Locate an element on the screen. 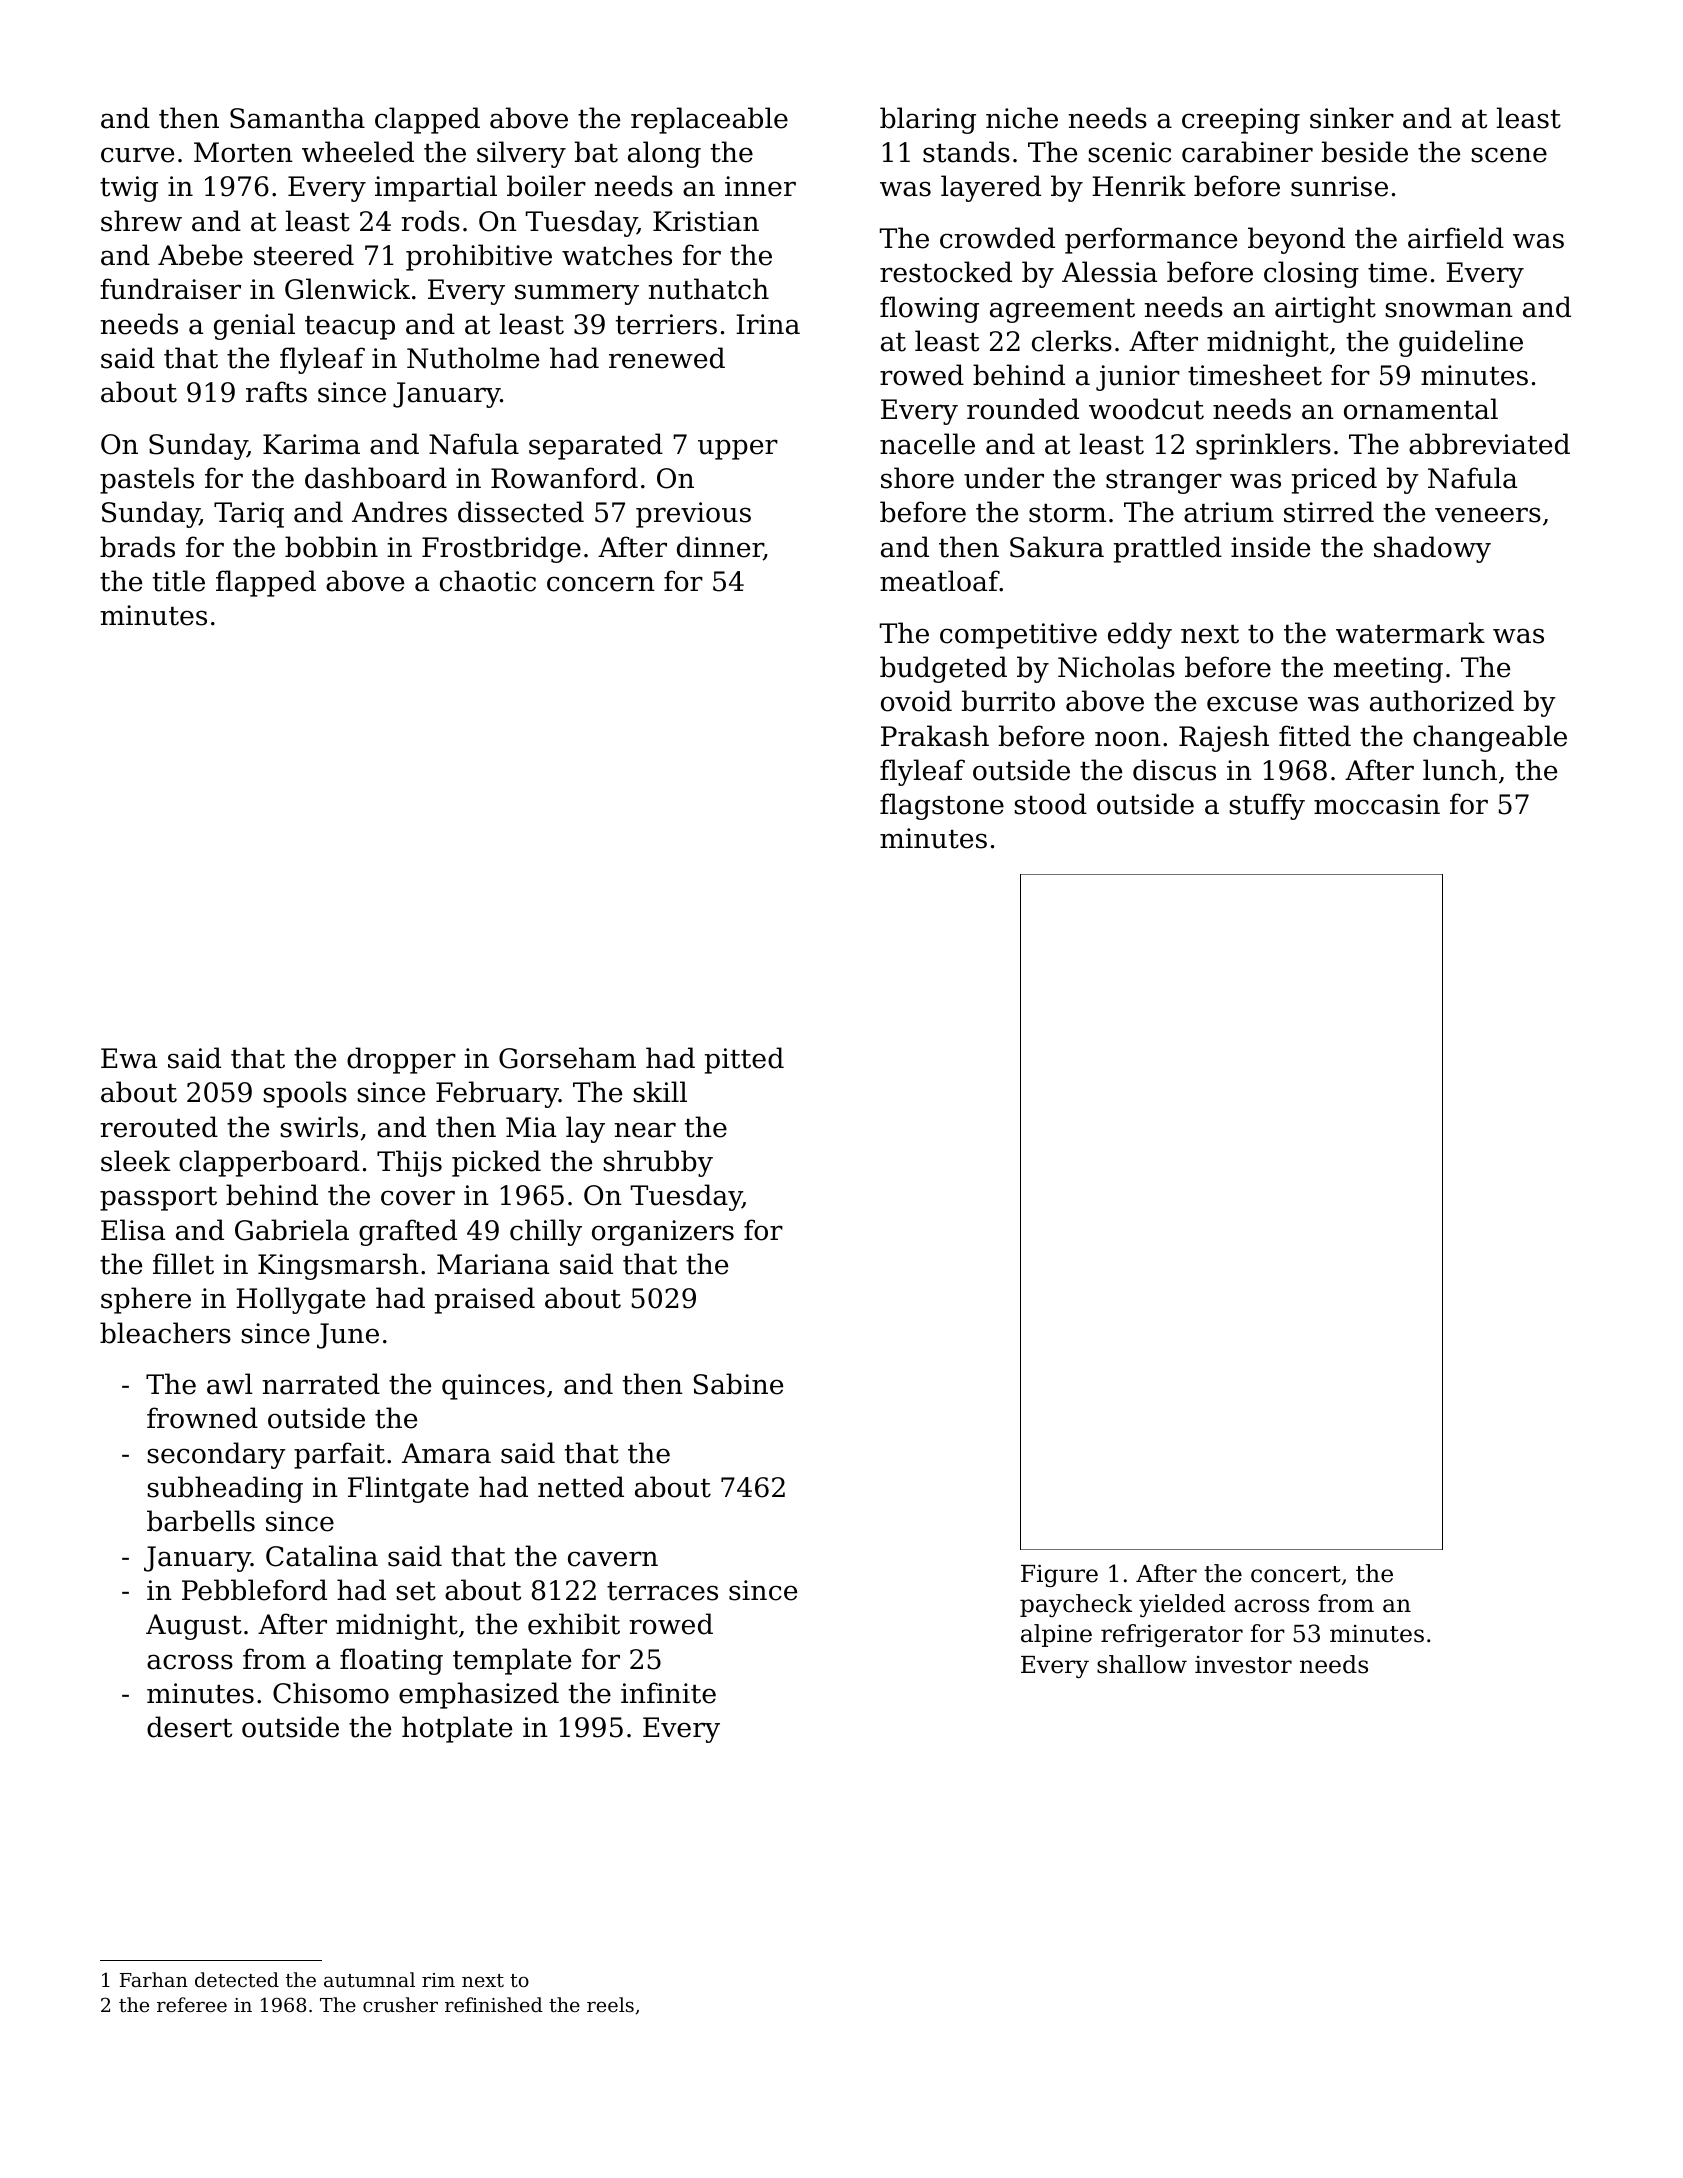 The width and height of the screenshot is (1683, 2178). referee is located at coordinates (192, 2004).
